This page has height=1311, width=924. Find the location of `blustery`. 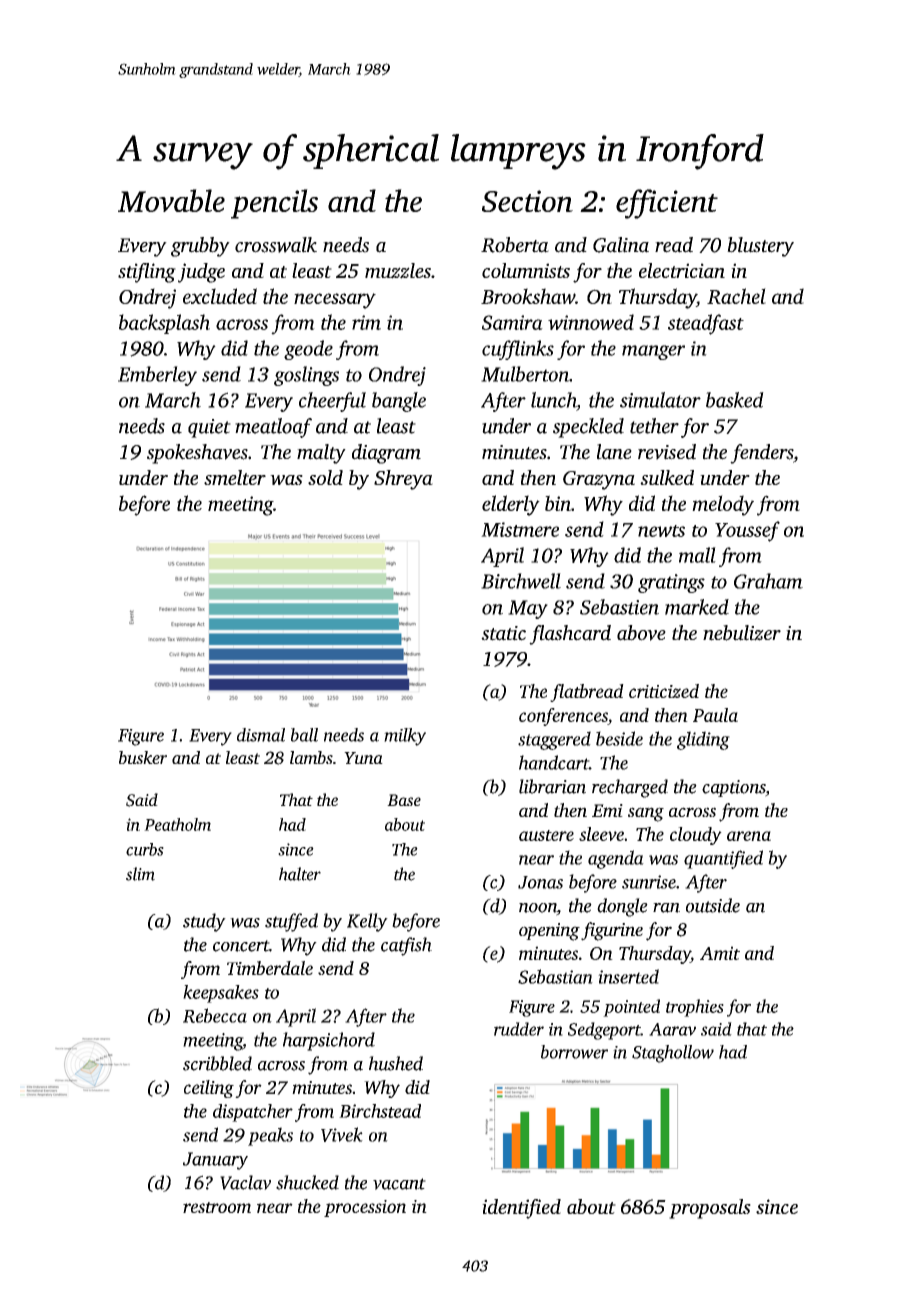

blustery is located at coordinates (760, 247).
